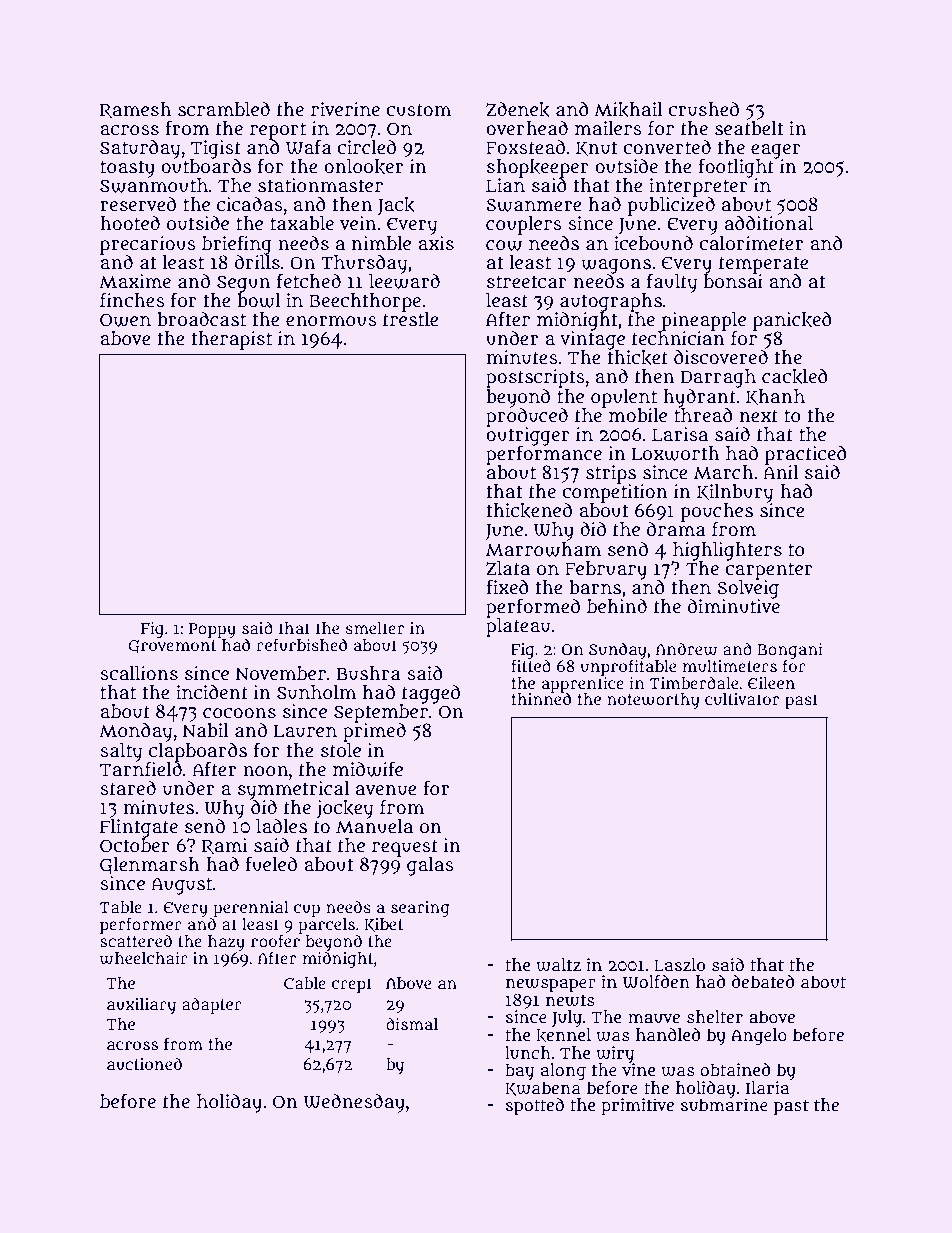 The image size is (952, 1233). Describe the element at coordinates (531, 666) in the screenshot. I see `fitted` at that location.
